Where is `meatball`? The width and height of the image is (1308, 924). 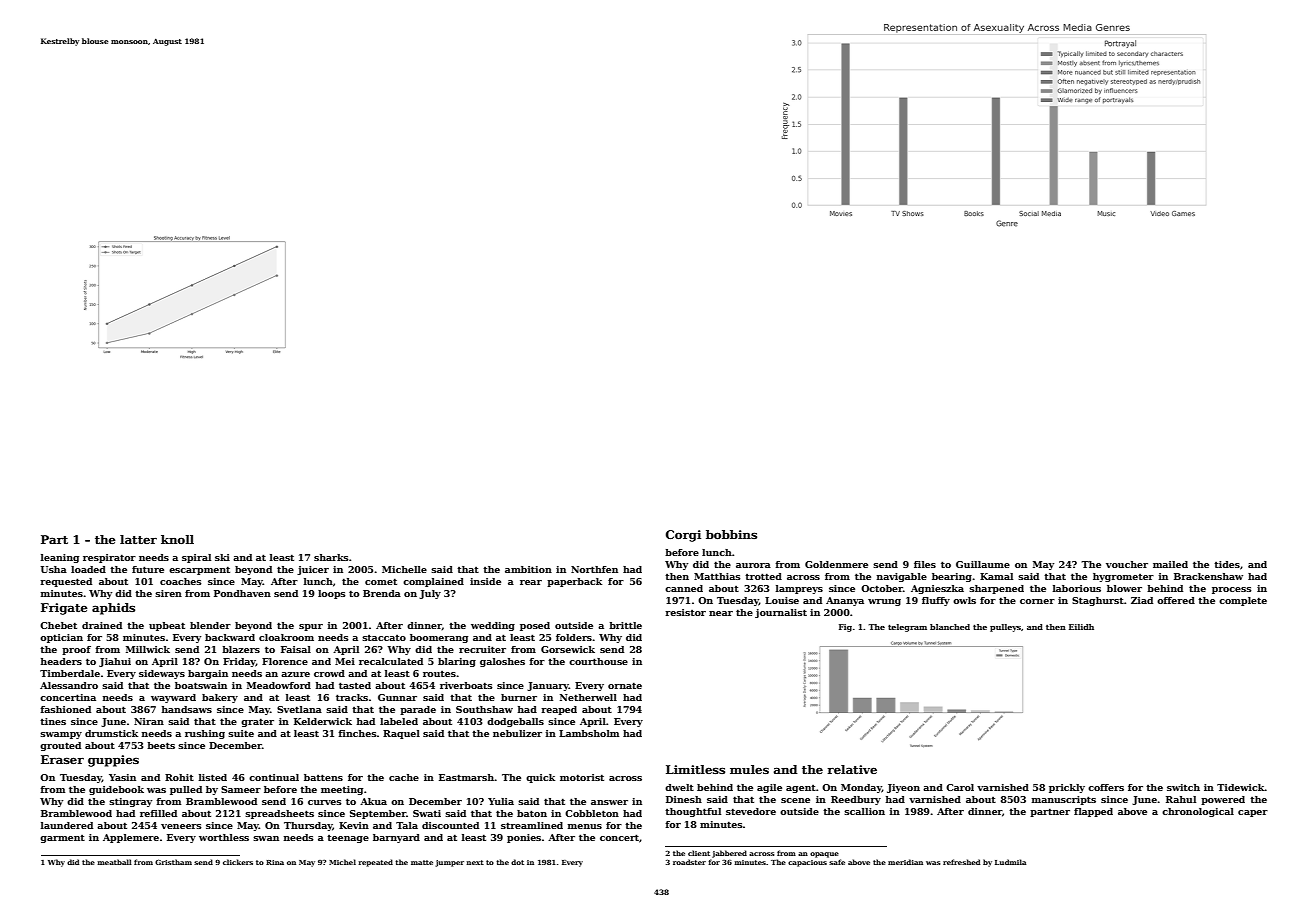 meatball is located at coordinates (114, 862).
